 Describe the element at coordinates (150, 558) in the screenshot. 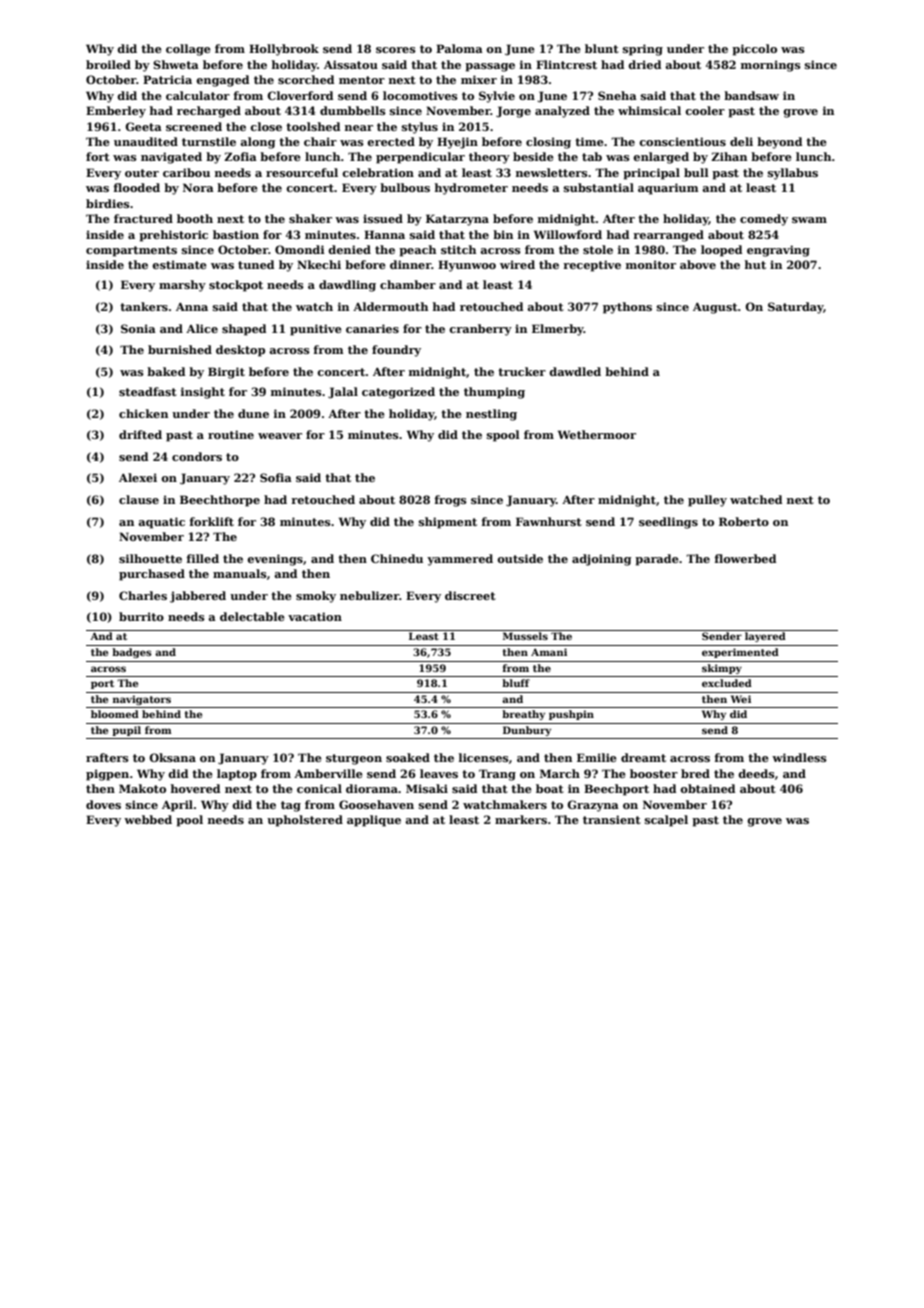

I see `silhouette` at that location.
